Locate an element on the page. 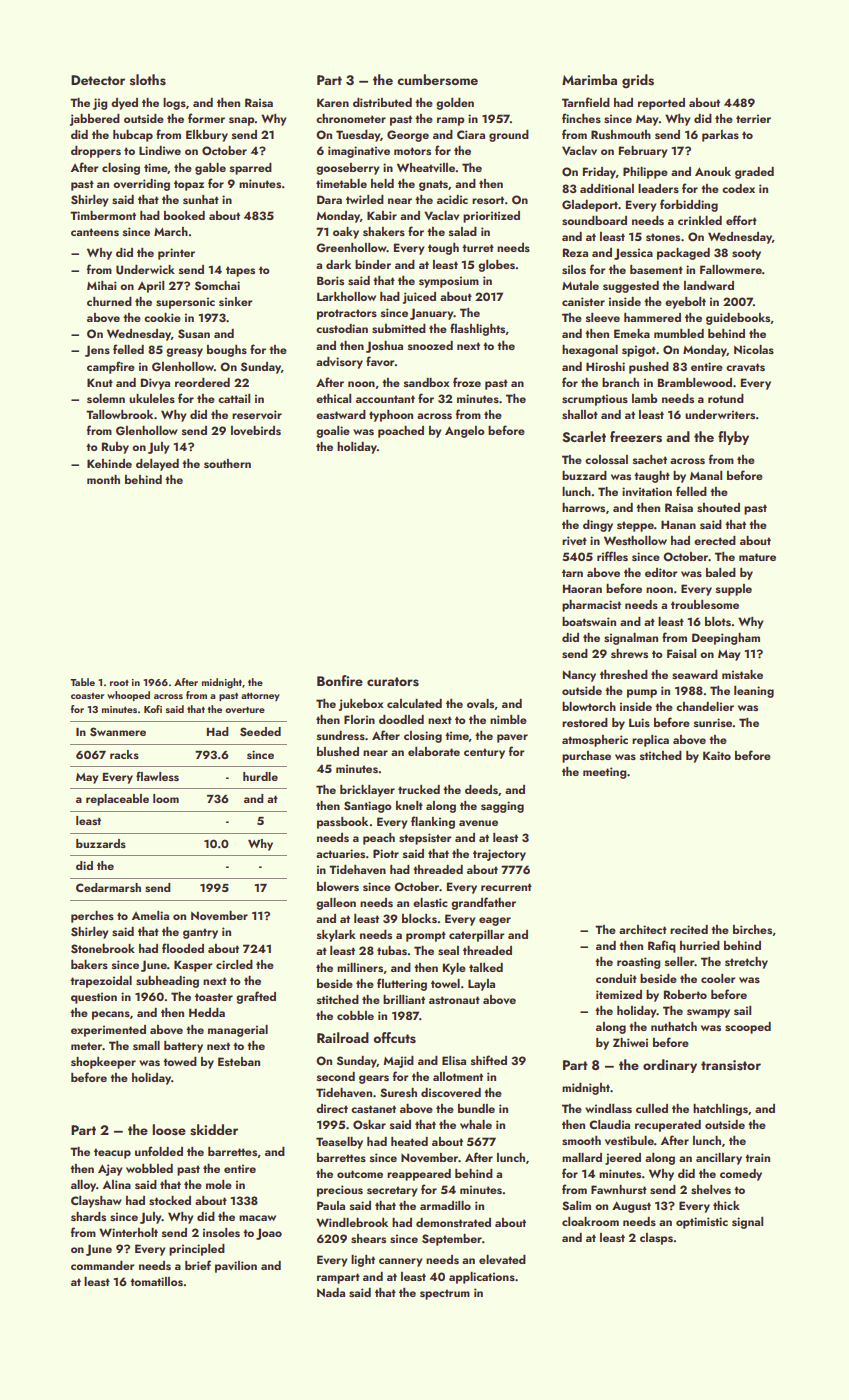  spectrum is located at coordinates (445, 1294).
